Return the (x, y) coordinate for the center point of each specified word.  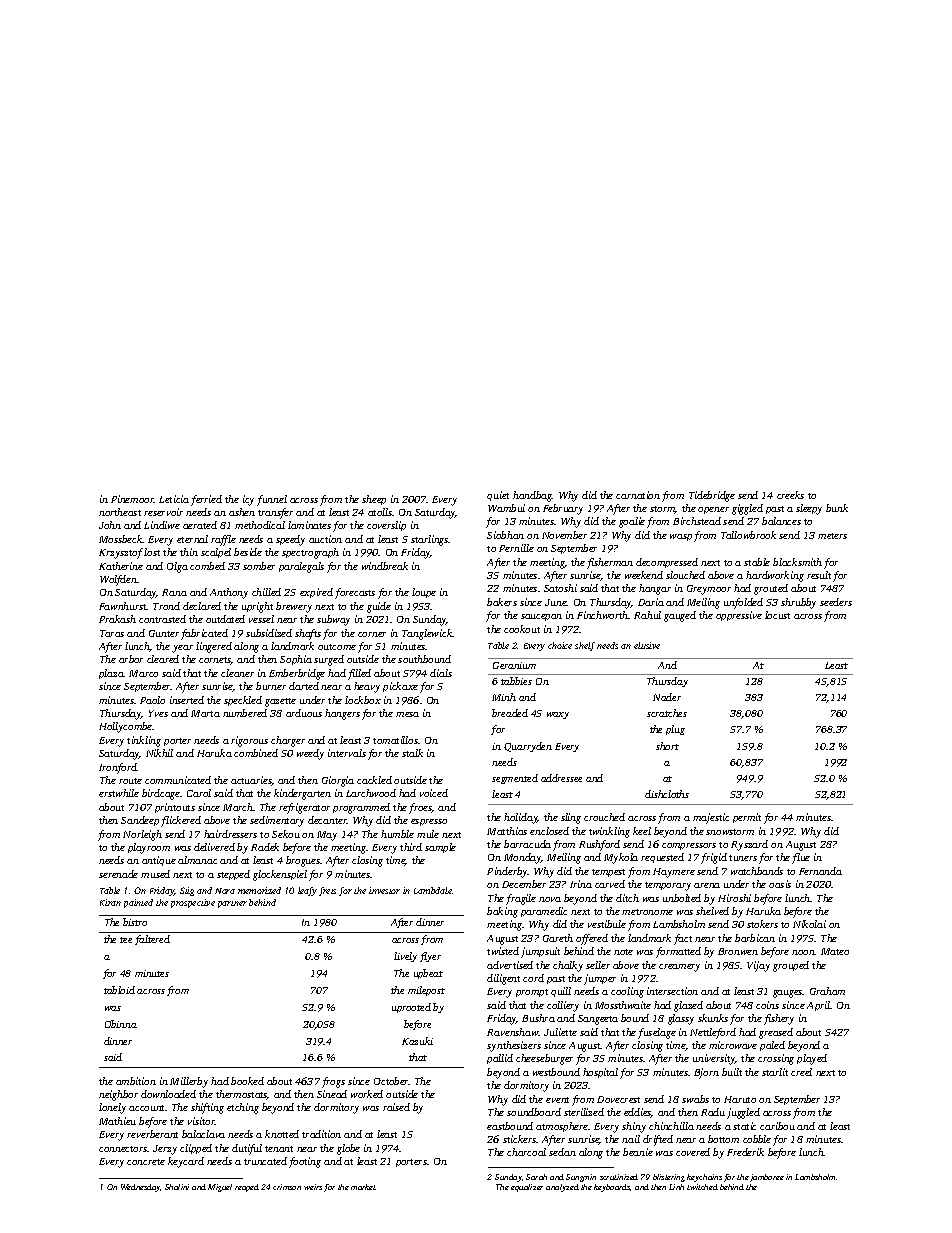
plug (675, 730)
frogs (333, 1082)
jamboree (767, 1178)
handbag (532, 496)
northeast (120, 512)
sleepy (809, 509)
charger (288, 741)
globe (348, 1149)
